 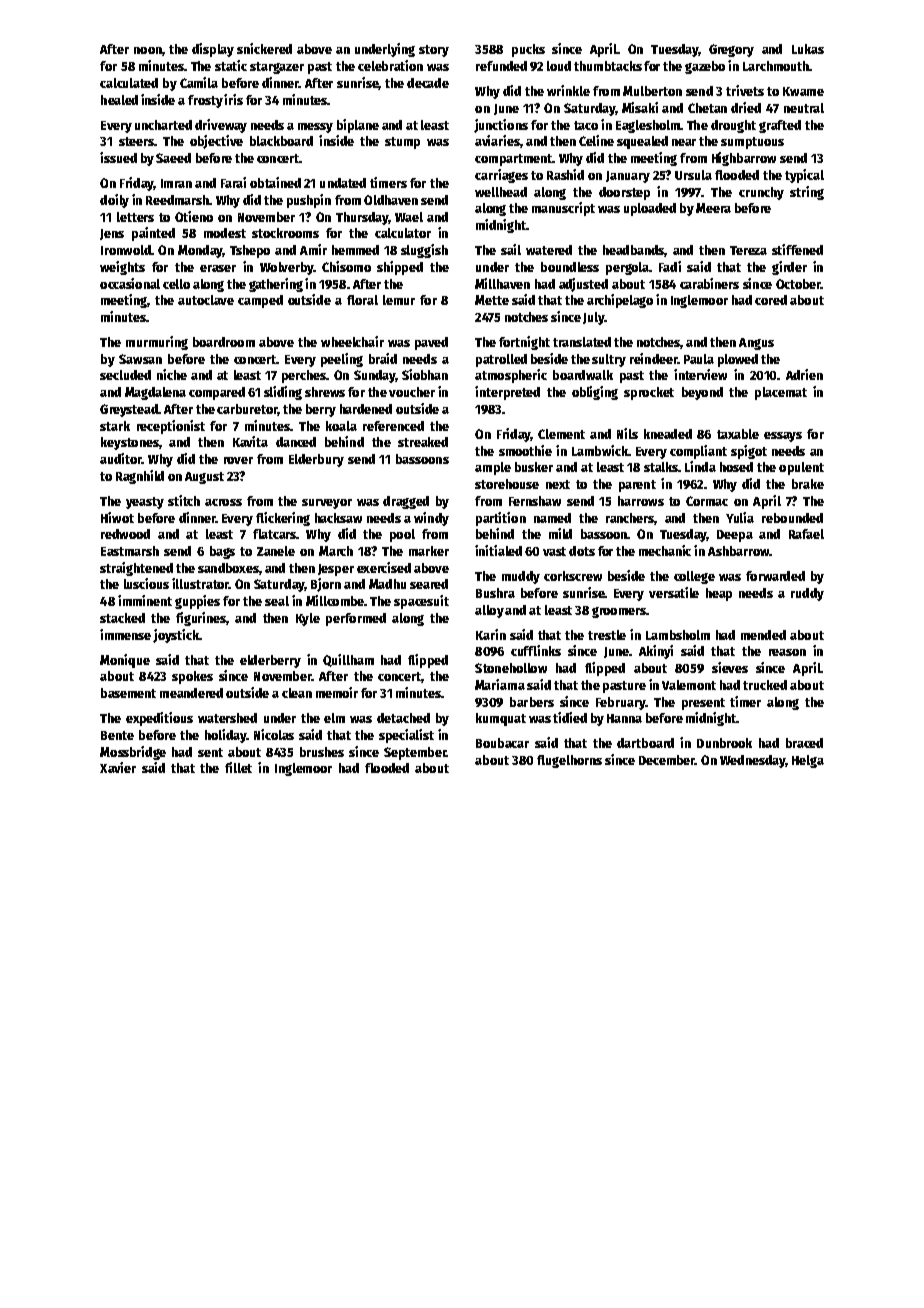 I want to click on Lukas, so click(x=808, y=49).
